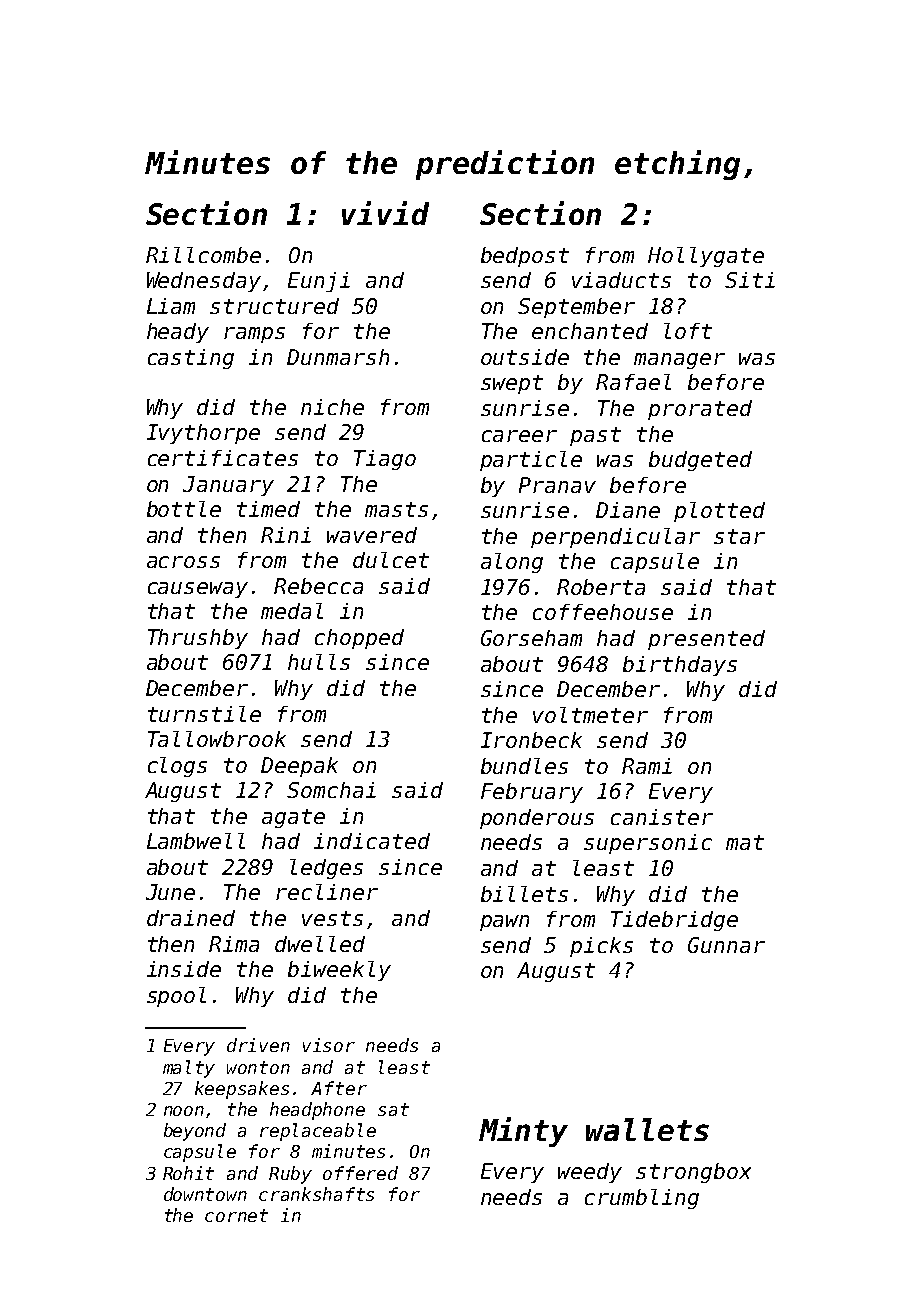 The image size is (924, 1311). What do you see at coordinates (603, 612) in the screenshot?
I see `coffeehouse` at bounding box center [603, 612].
